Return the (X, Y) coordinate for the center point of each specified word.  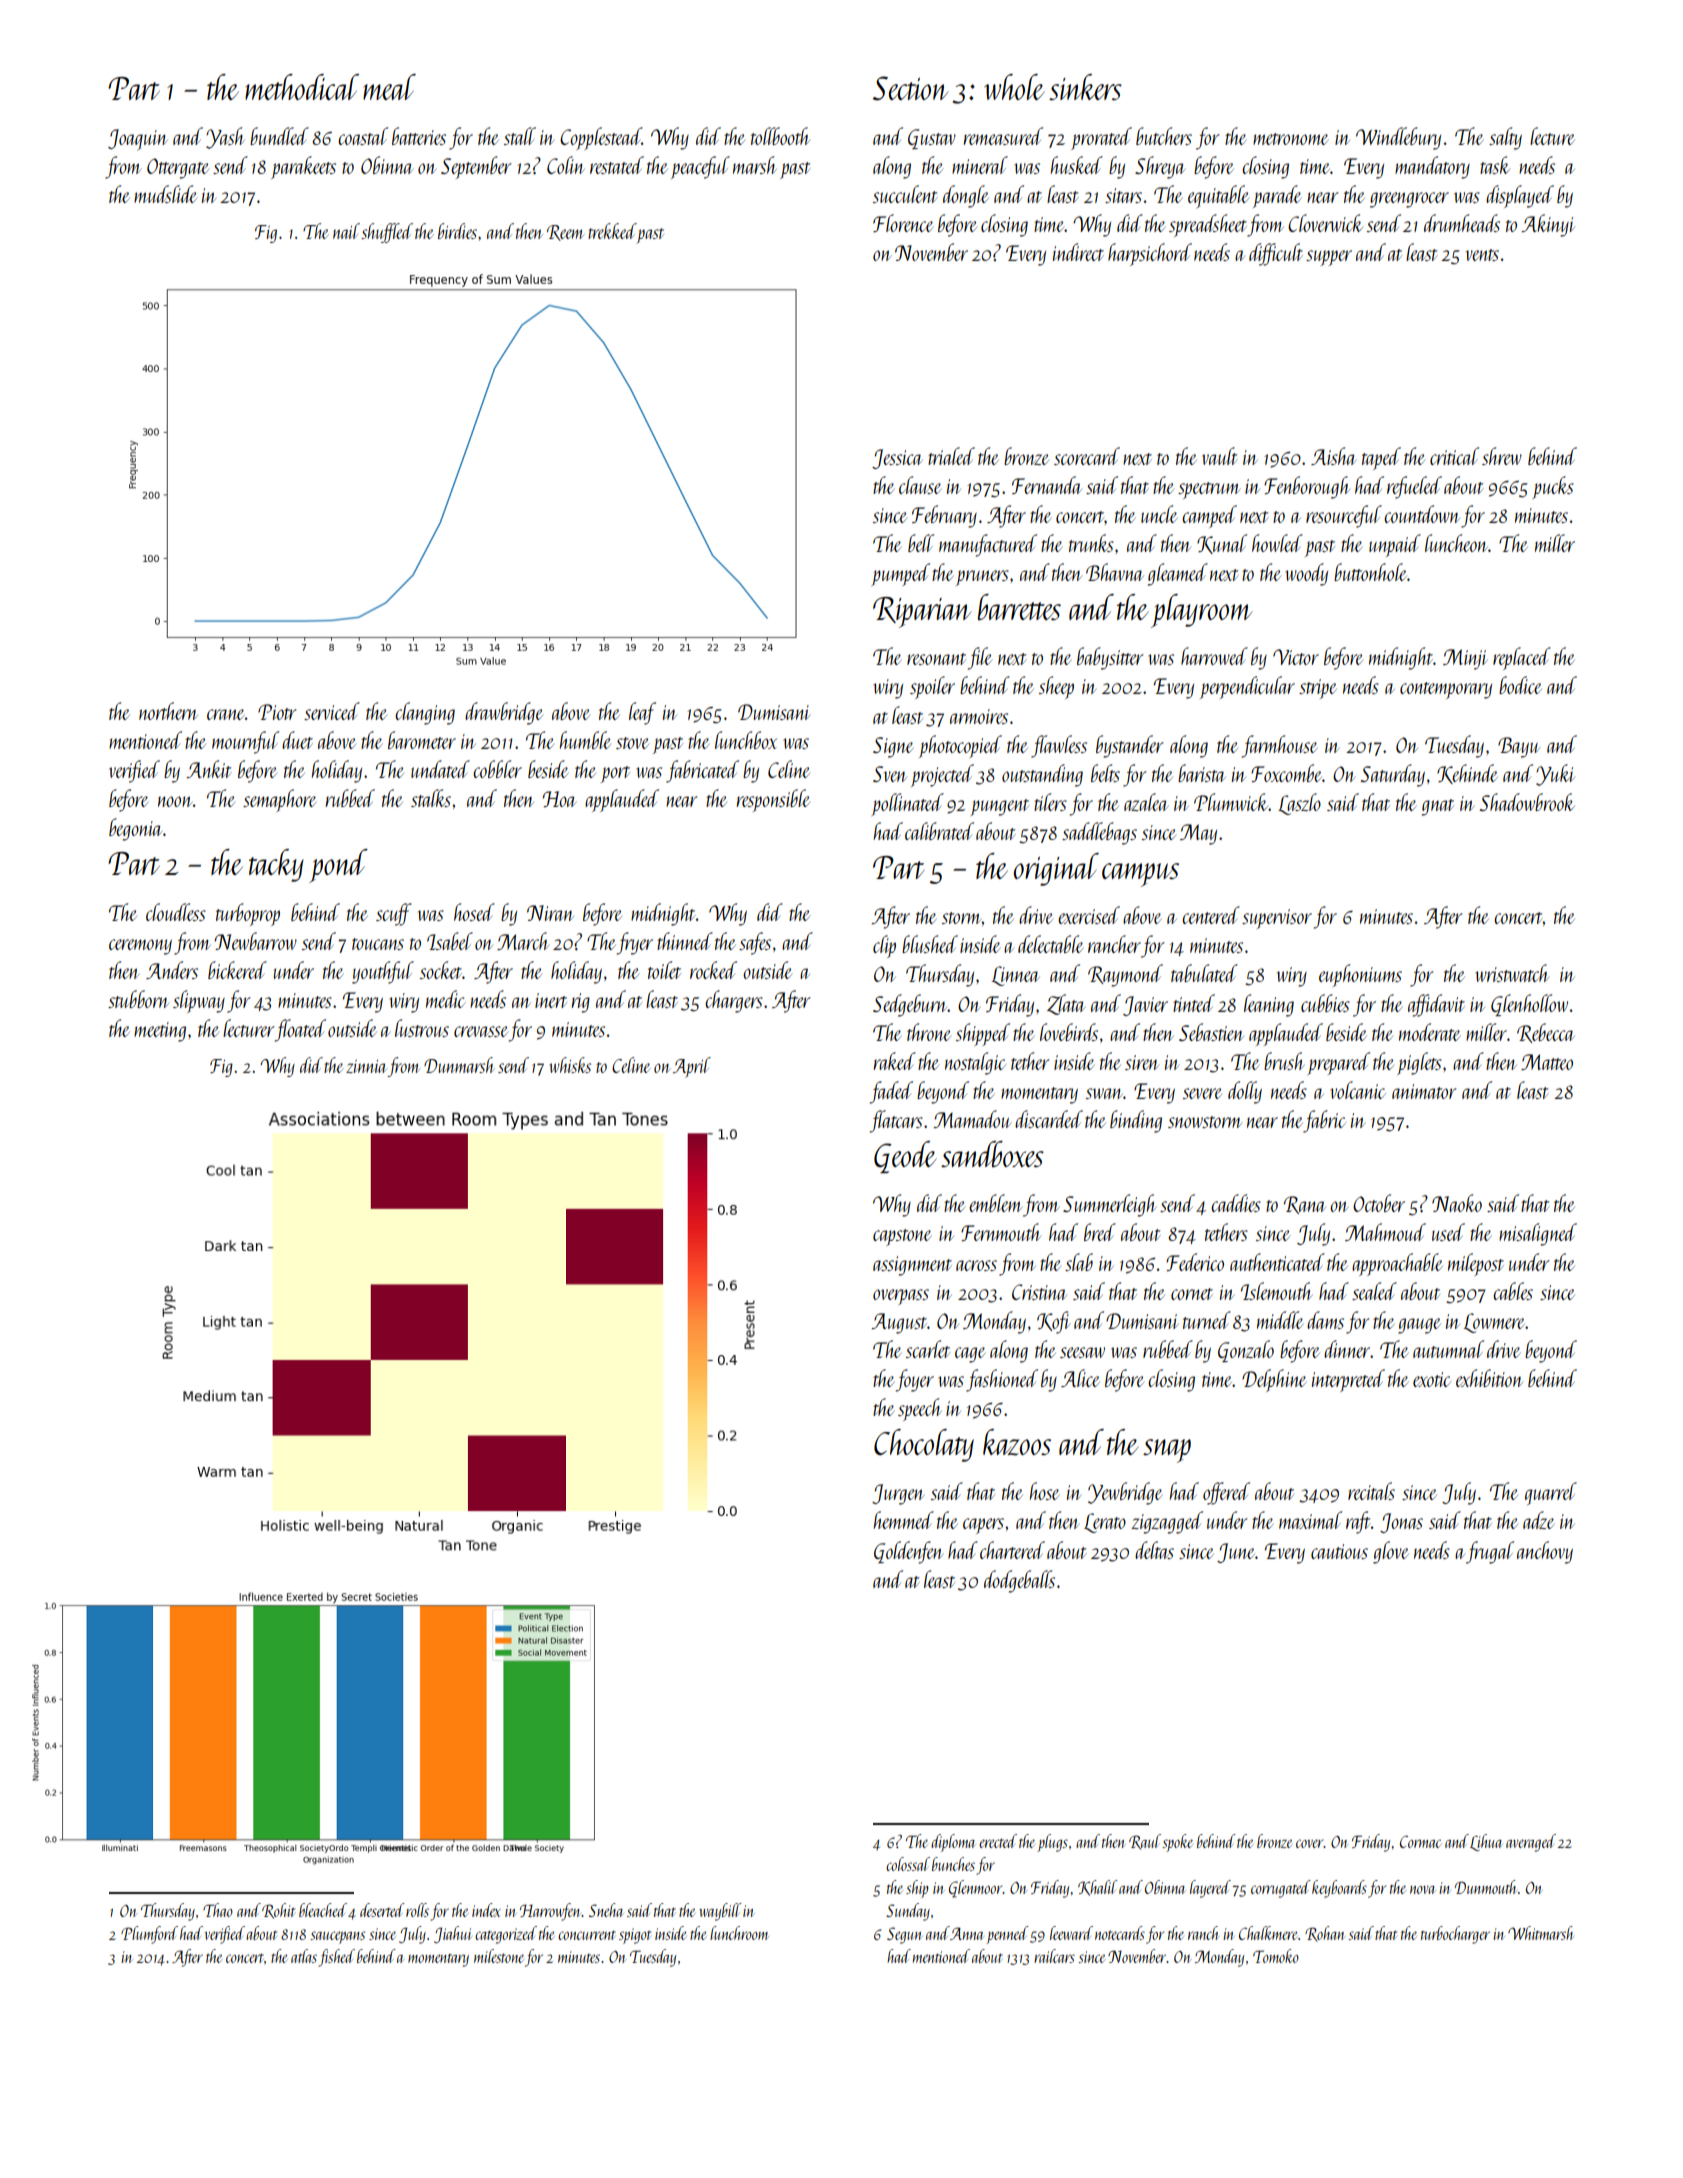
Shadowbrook (1527, 802)
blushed (930, 944)
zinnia (366, 1066)
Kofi (1054, 1322)
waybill (720, 1912)
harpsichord (1150, 254)
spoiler (932, 687)
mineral (980, 165)
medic (446, 999)
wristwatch (1512, 973)
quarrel (1551, 1493)
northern (168, 711)
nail (346, 231)
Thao (218, 1910)
